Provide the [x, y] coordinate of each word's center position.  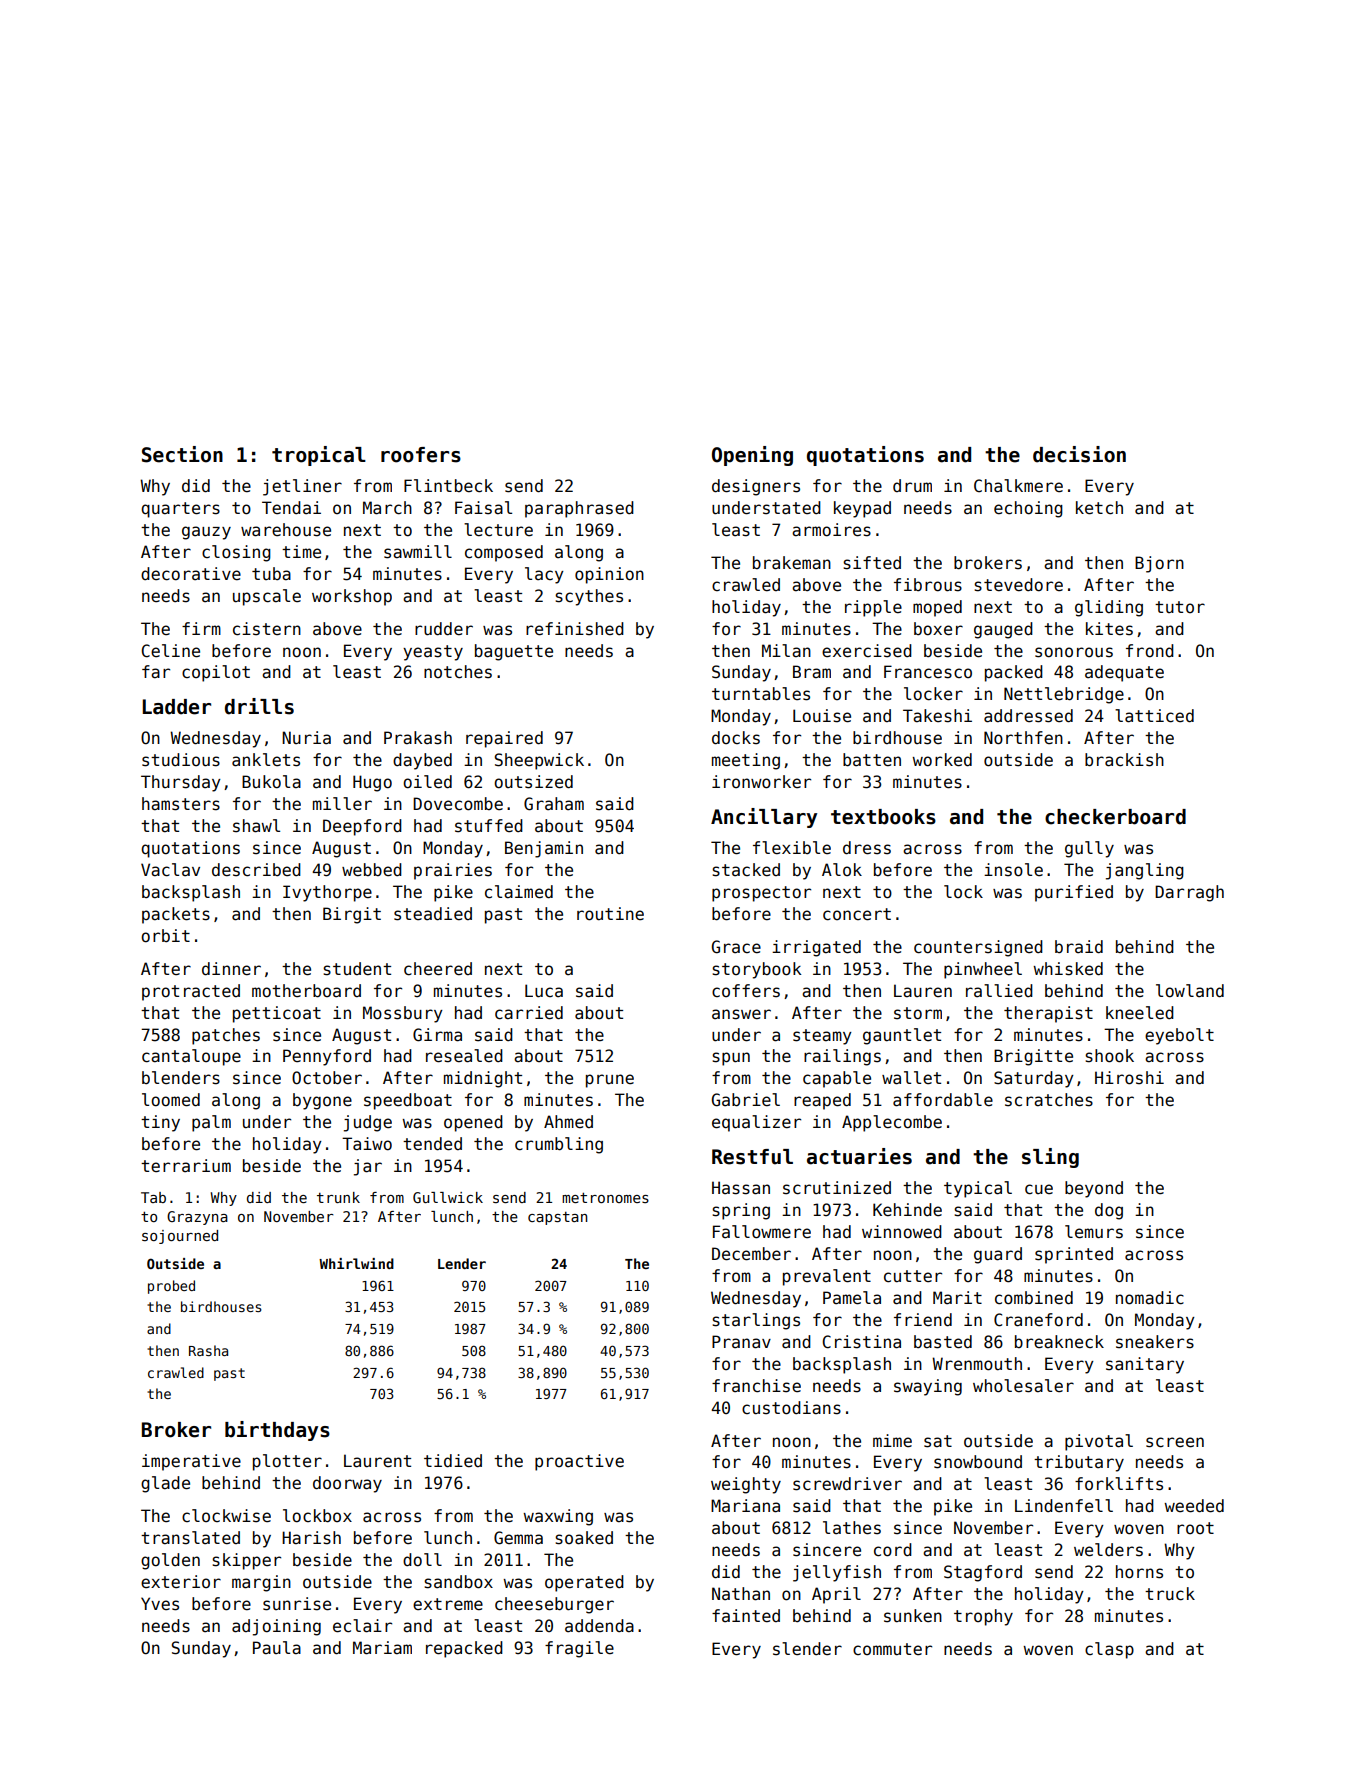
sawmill [418, 552]
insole [1013, 870]
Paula [277, 1648]
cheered [438, 969]
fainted [746, 1616]
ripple [873, 608]
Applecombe [892, 1123]
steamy [822, 1037]
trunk [338, 1197]
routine [610, 914]
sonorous [1074, 652]
